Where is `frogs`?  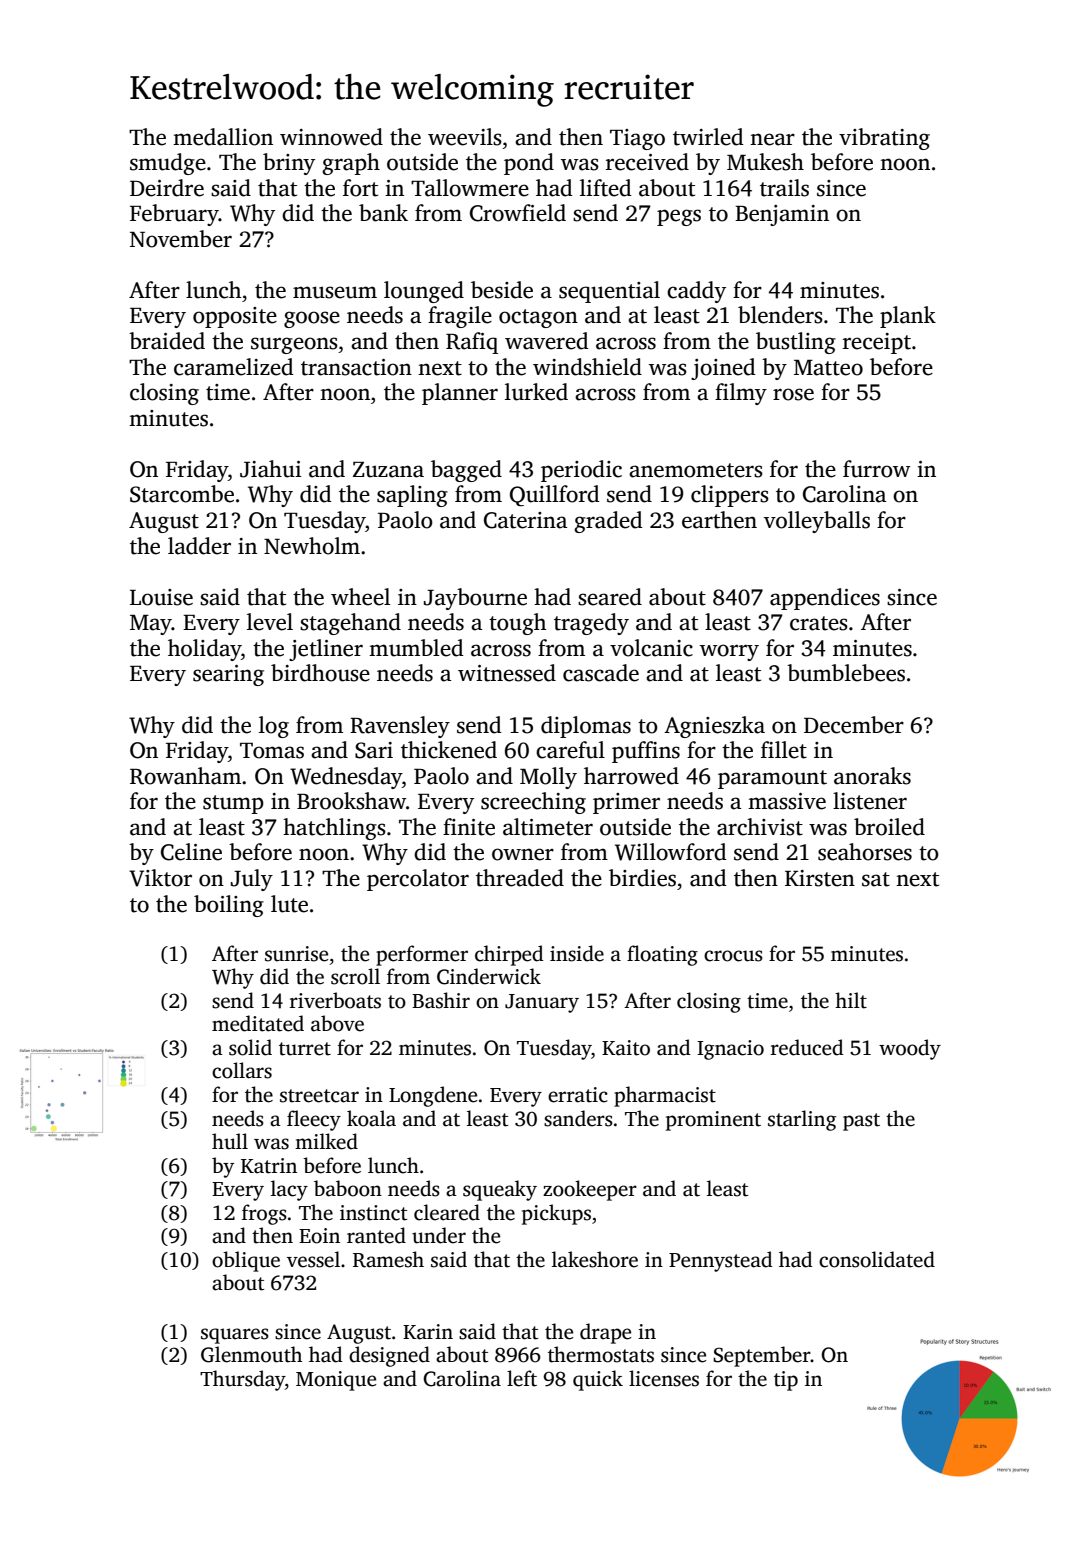
frogs is located at coordinates (264, 1214).
